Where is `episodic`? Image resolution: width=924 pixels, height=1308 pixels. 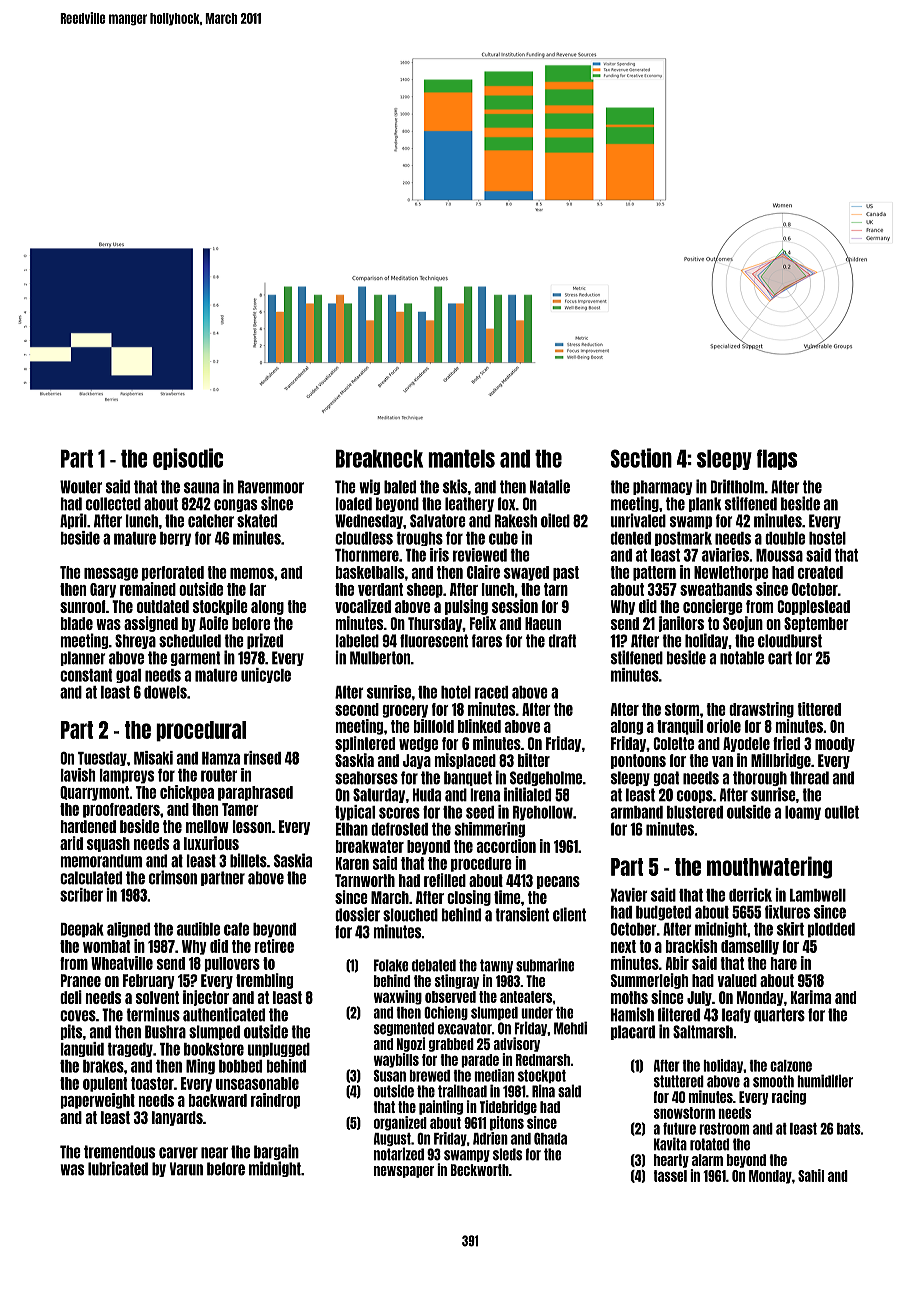 episodic is located at coordinates (188, 459).
